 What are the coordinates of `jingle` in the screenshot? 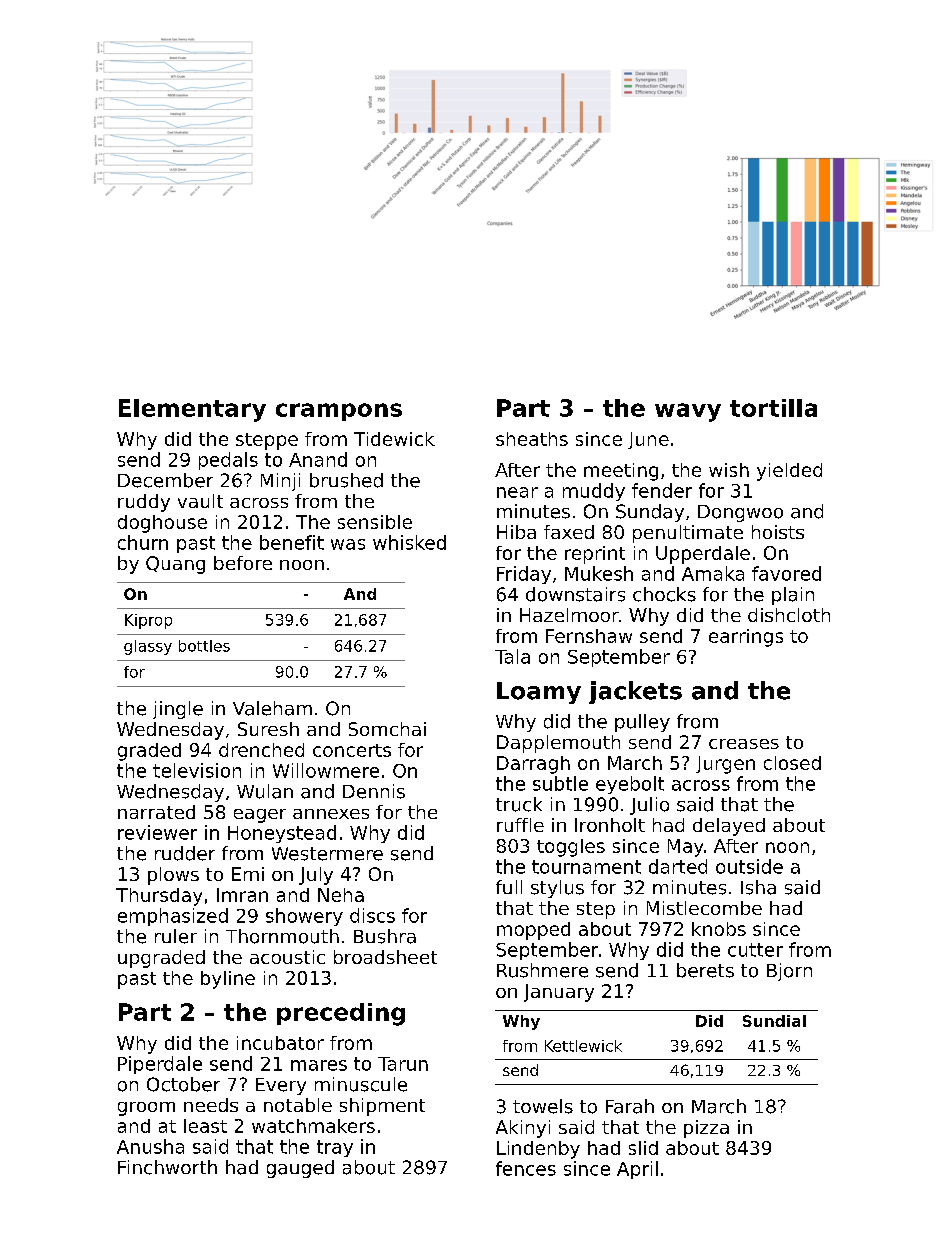 It's located at (178, 710).
